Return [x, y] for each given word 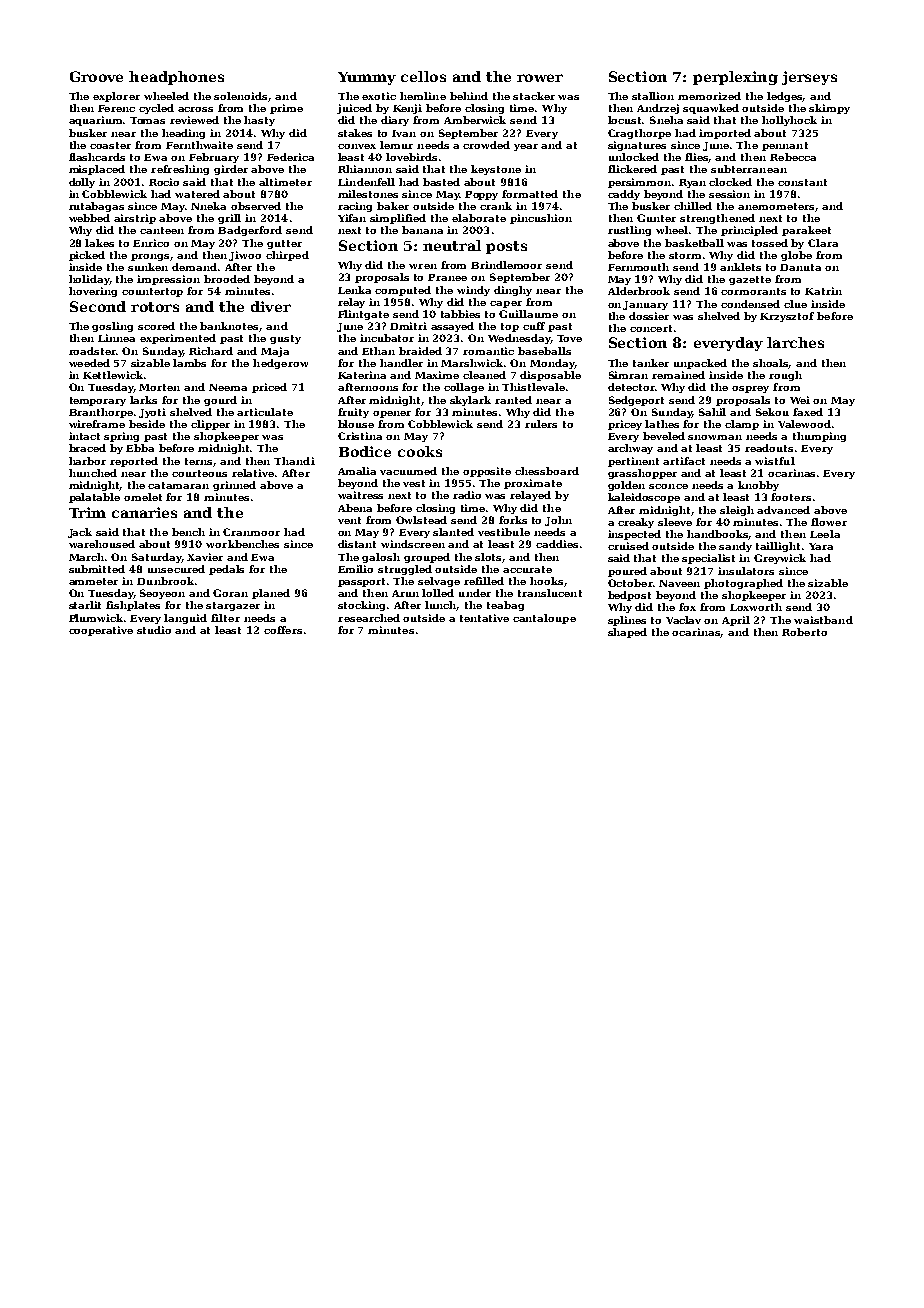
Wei [800, 400]
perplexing [735, 78]
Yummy [367, 78]
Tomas [147, 120]
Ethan [378, 351]
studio [154, 630]
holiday [89, 280]
